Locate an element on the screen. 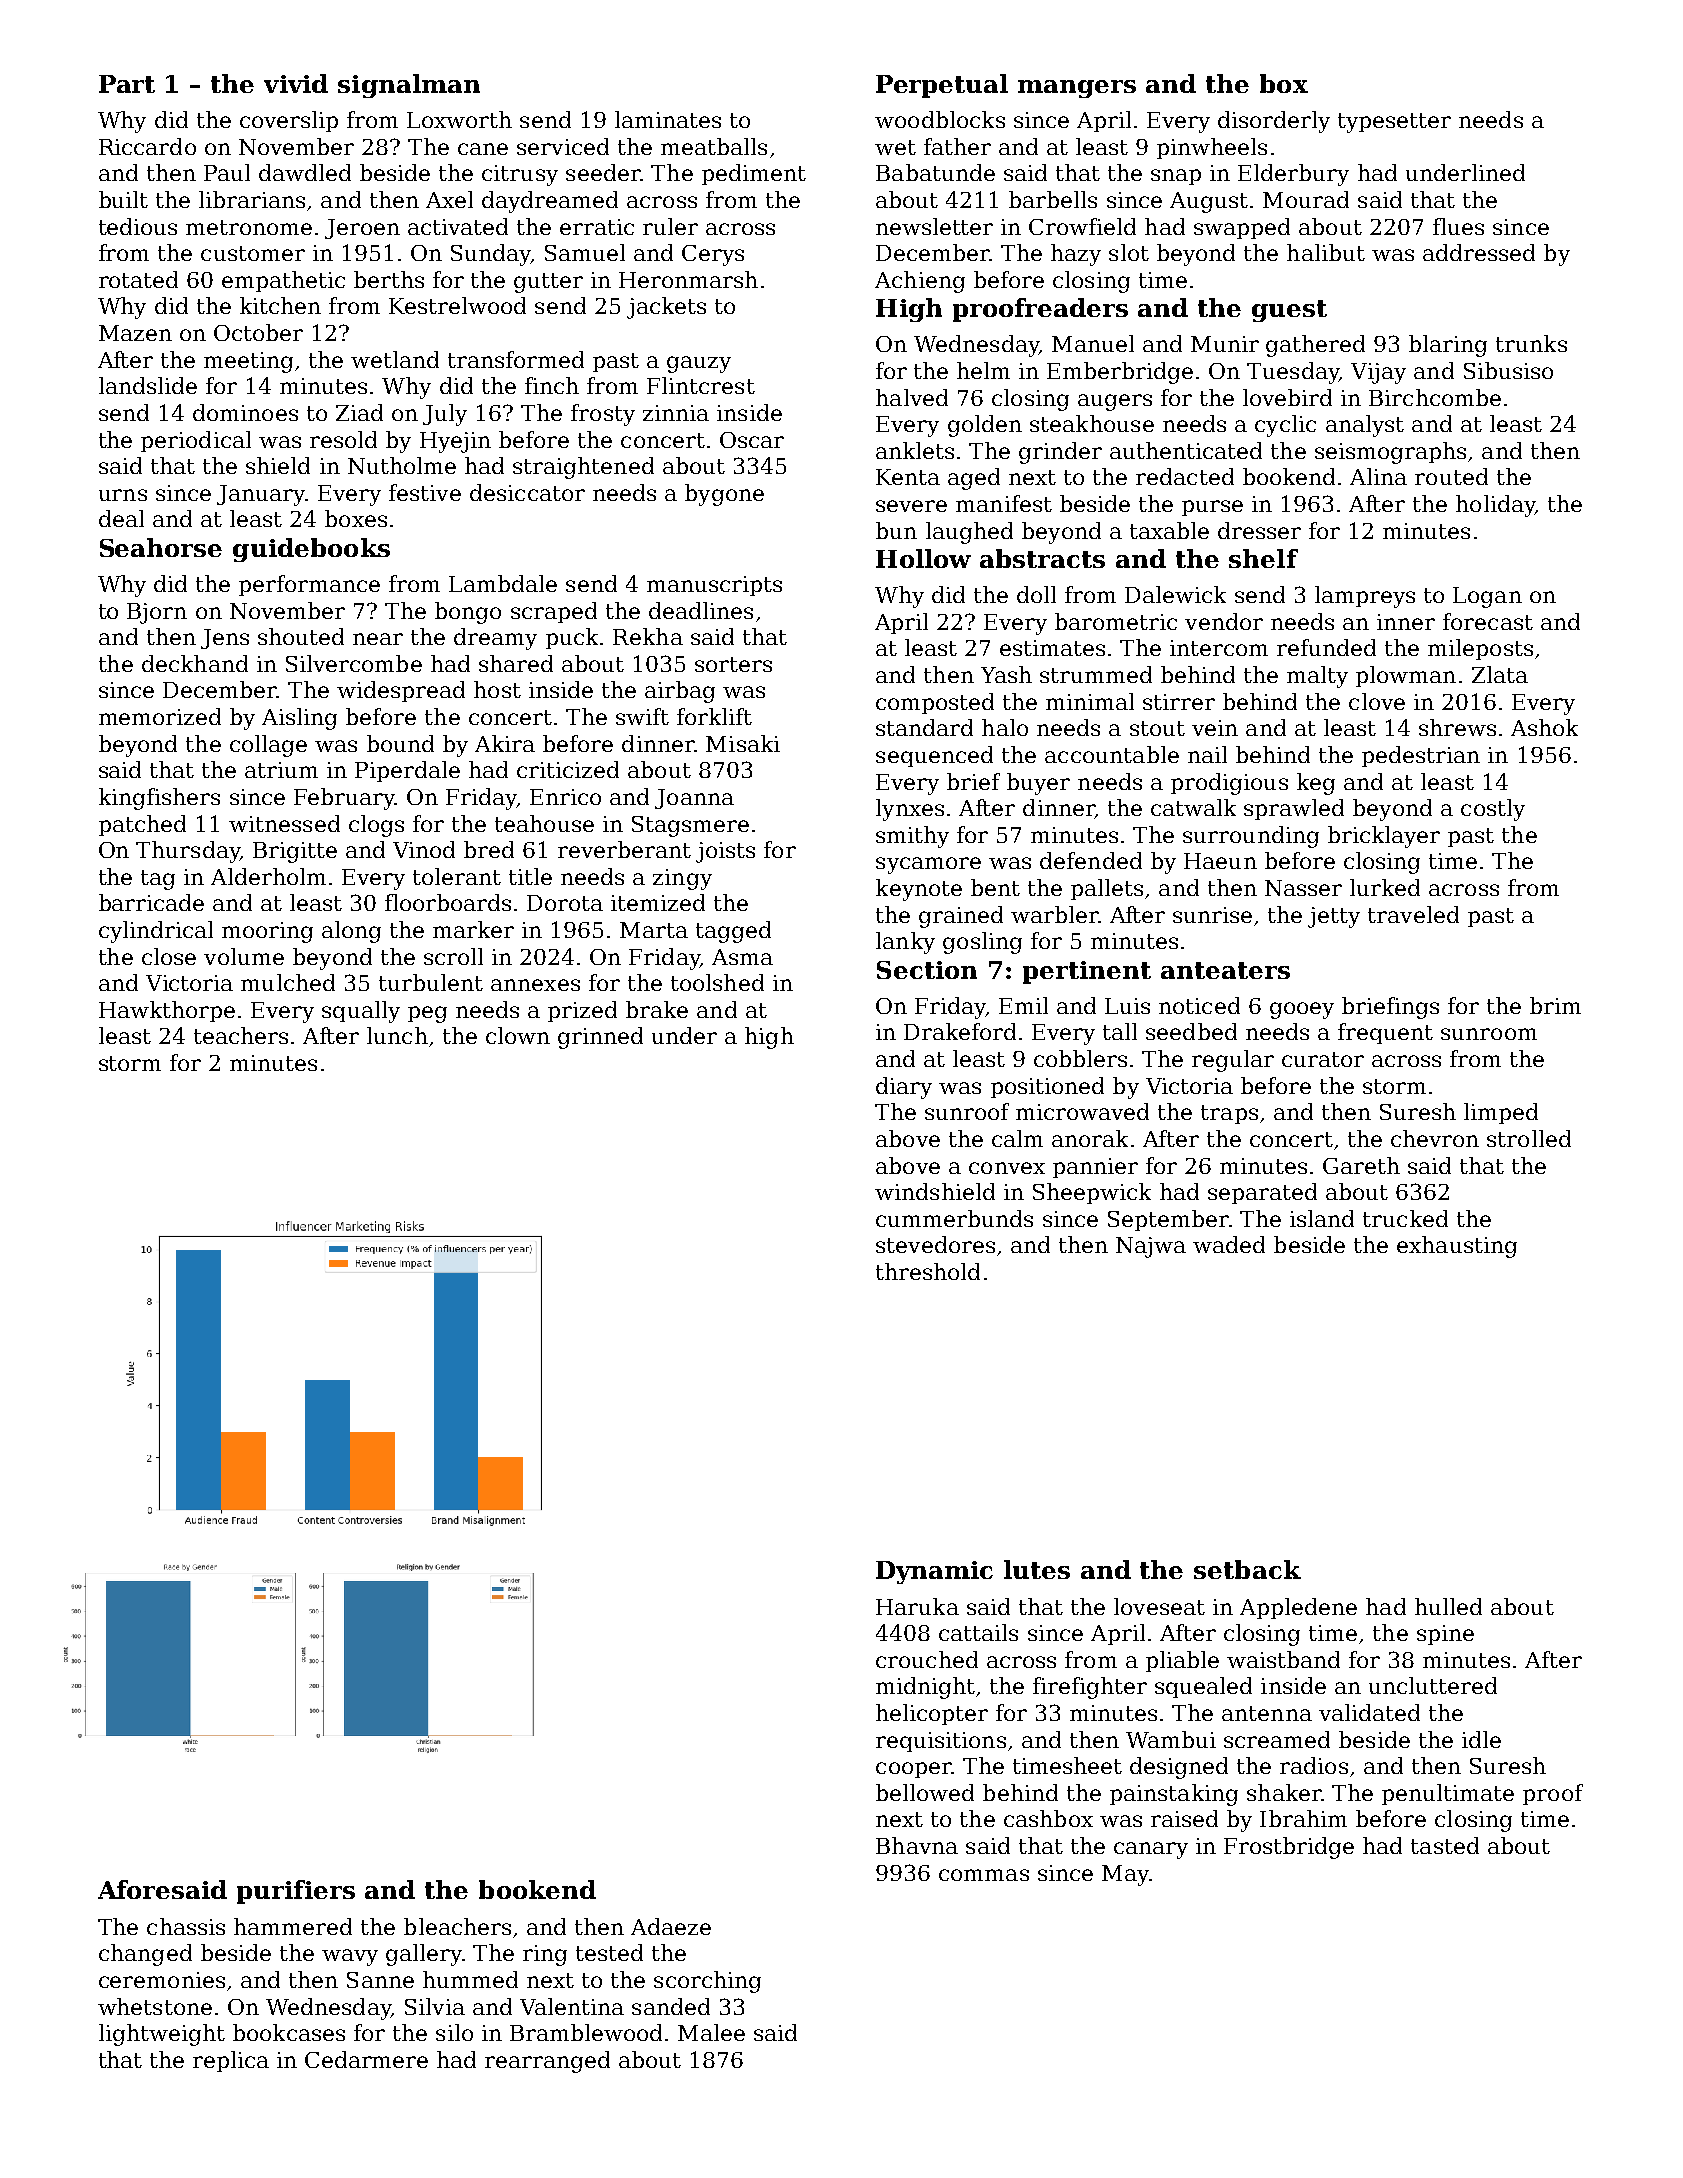 The height and width of the screenshot is (2178, 1683). Munir is located at coordinates (1225, 344).
